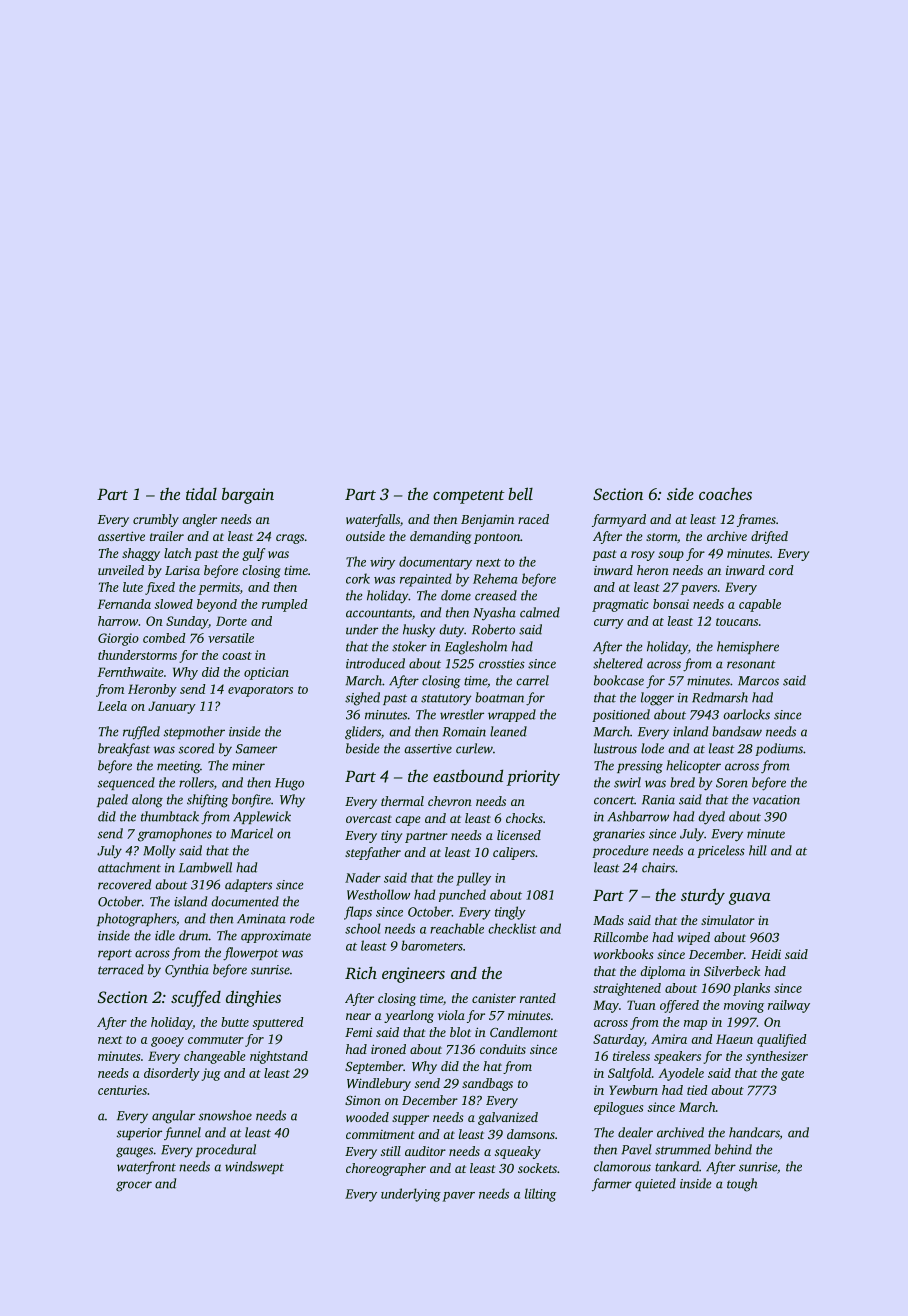 The image size is (908, 1316). What do you see at coordinates (379, 613) in the image?
I see `accountants` at bounding box center [379, 613].
